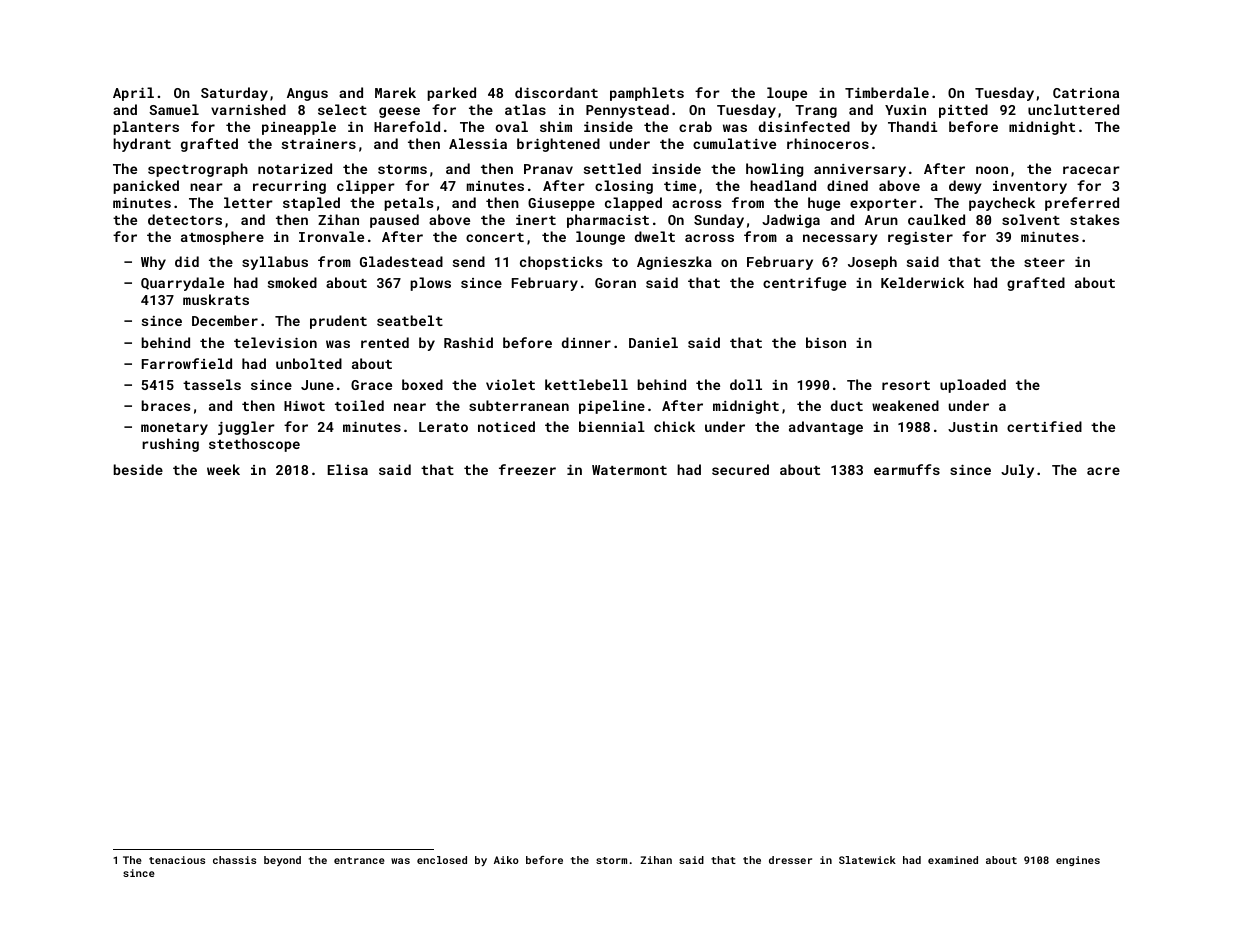 Image resolution: width=1233 pixels, height=952 pixels. What do you see at coordinates (138, 469) in the page?
I see `beside` at bounding box center [138, 469].
